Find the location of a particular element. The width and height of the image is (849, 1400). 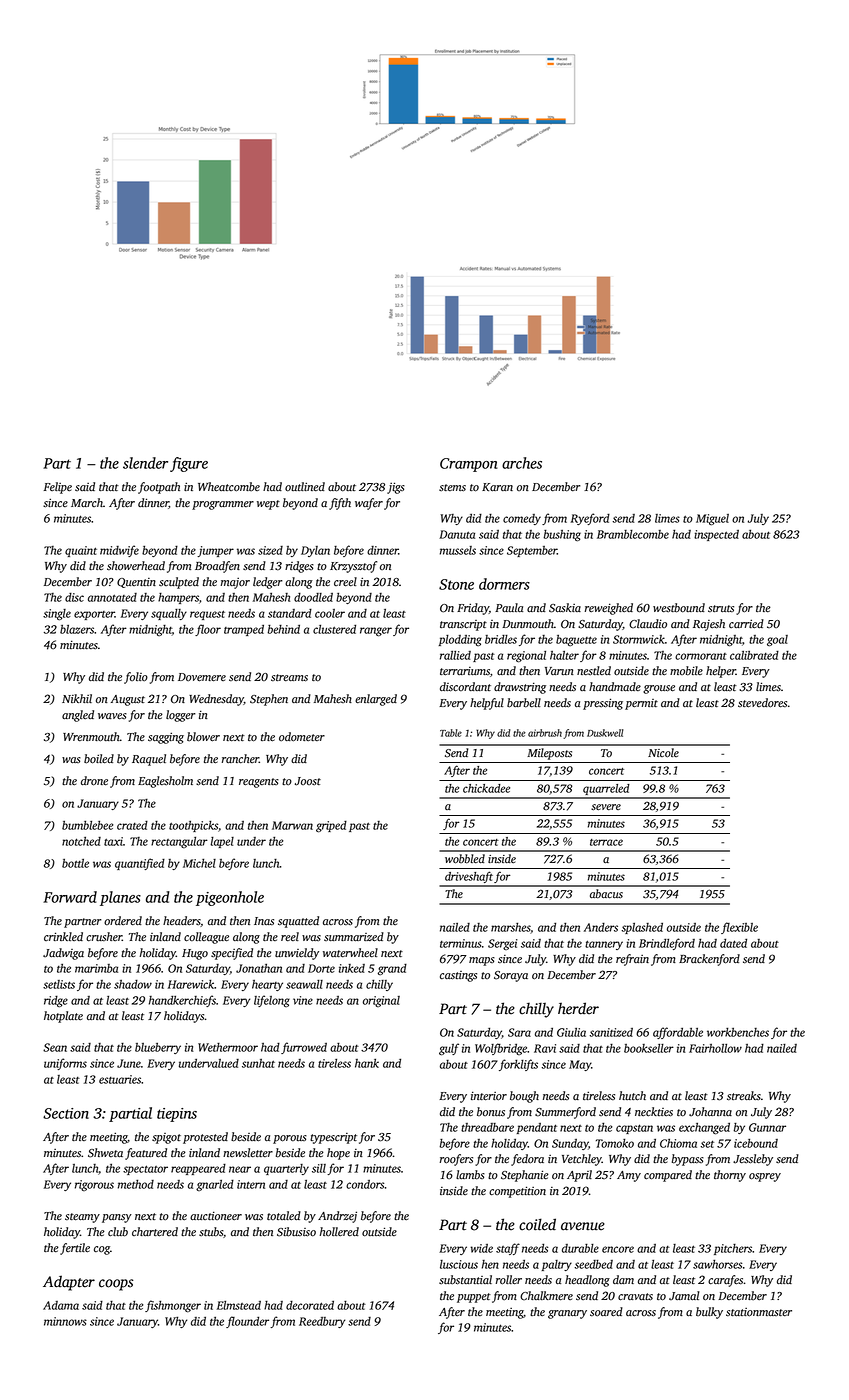

Miguel is located at coordinates (712, 520).
